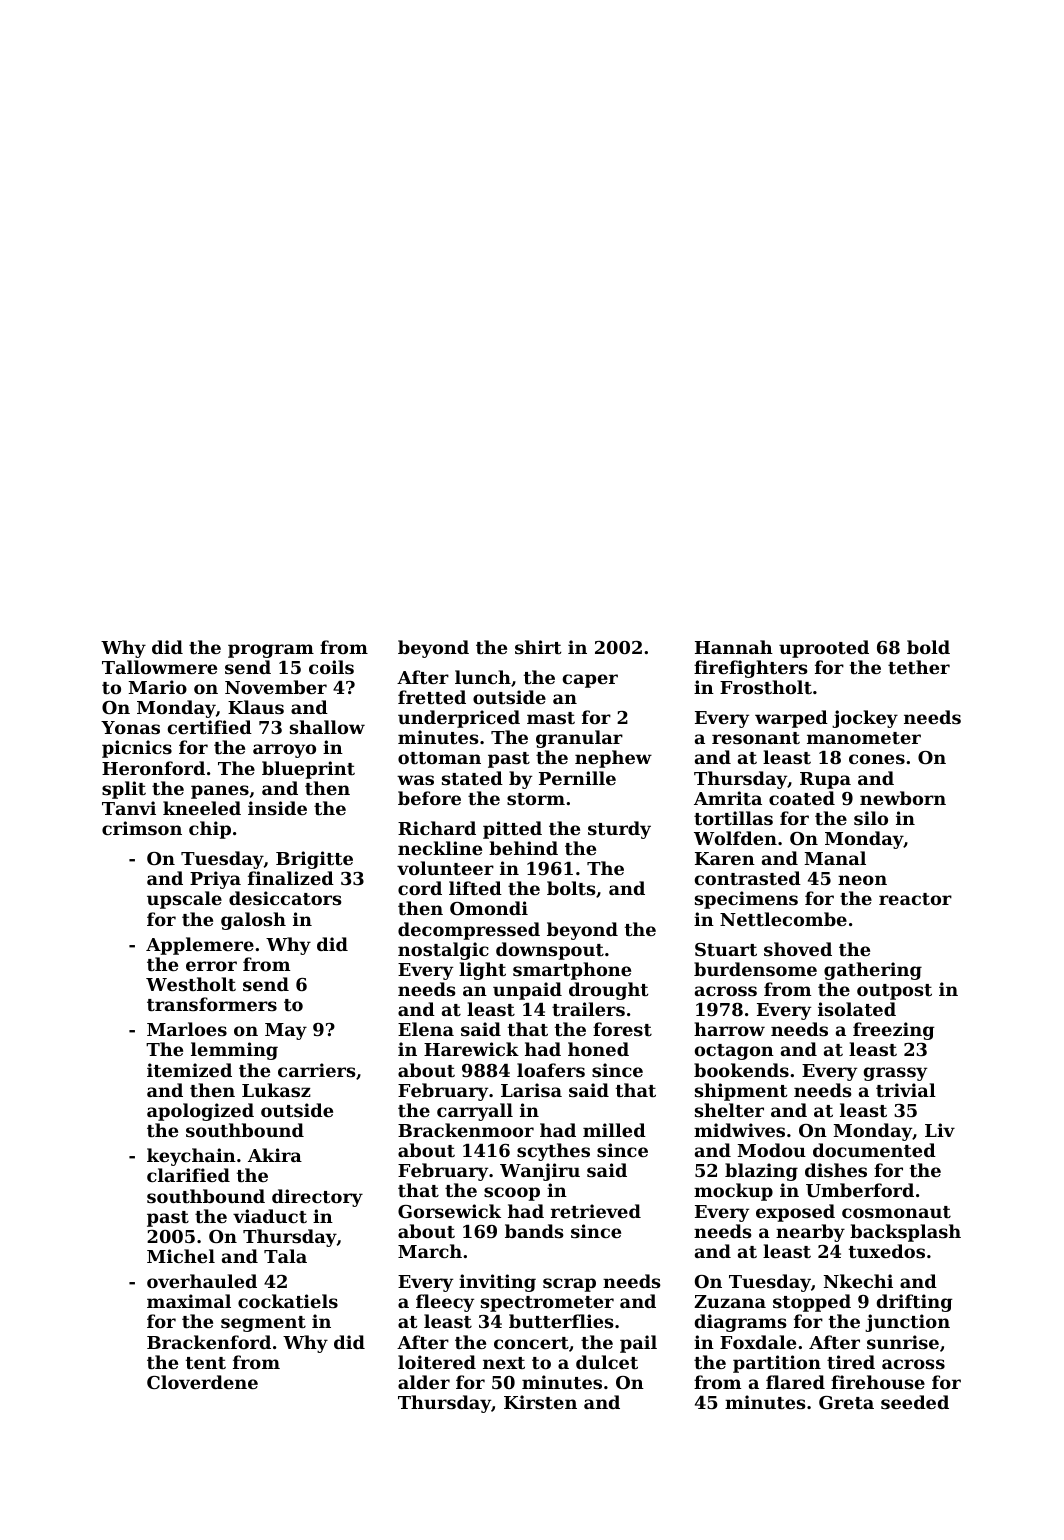 This document has width=1064, height=1540. Describe the element at coordinates (523, 848) in the document. I see `behind` at that location.
